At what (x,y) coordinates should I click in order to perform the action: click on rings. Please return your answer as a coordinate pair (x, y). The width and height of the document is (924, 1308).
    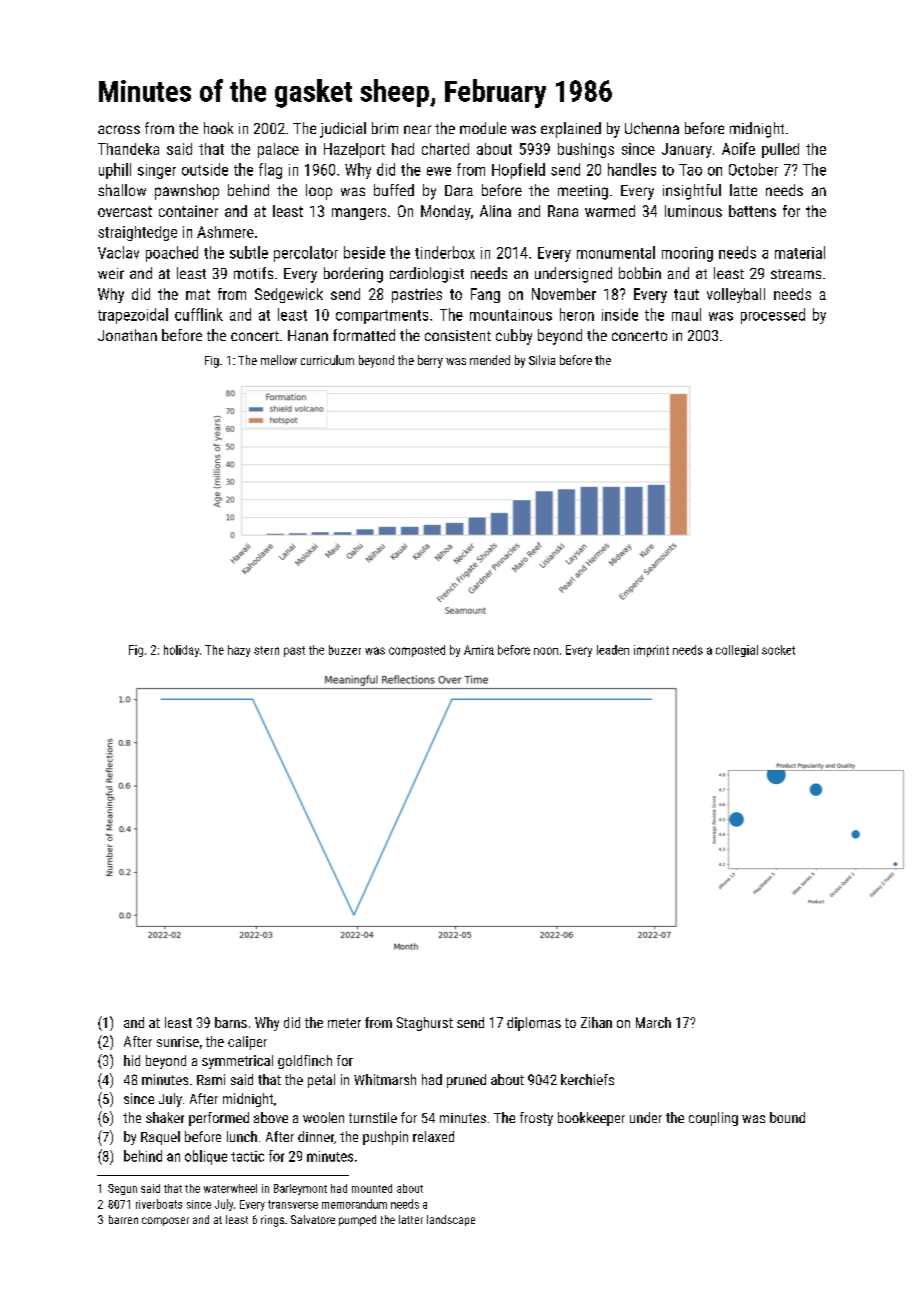
    Looking at the image, I should click on (272, 1221).
